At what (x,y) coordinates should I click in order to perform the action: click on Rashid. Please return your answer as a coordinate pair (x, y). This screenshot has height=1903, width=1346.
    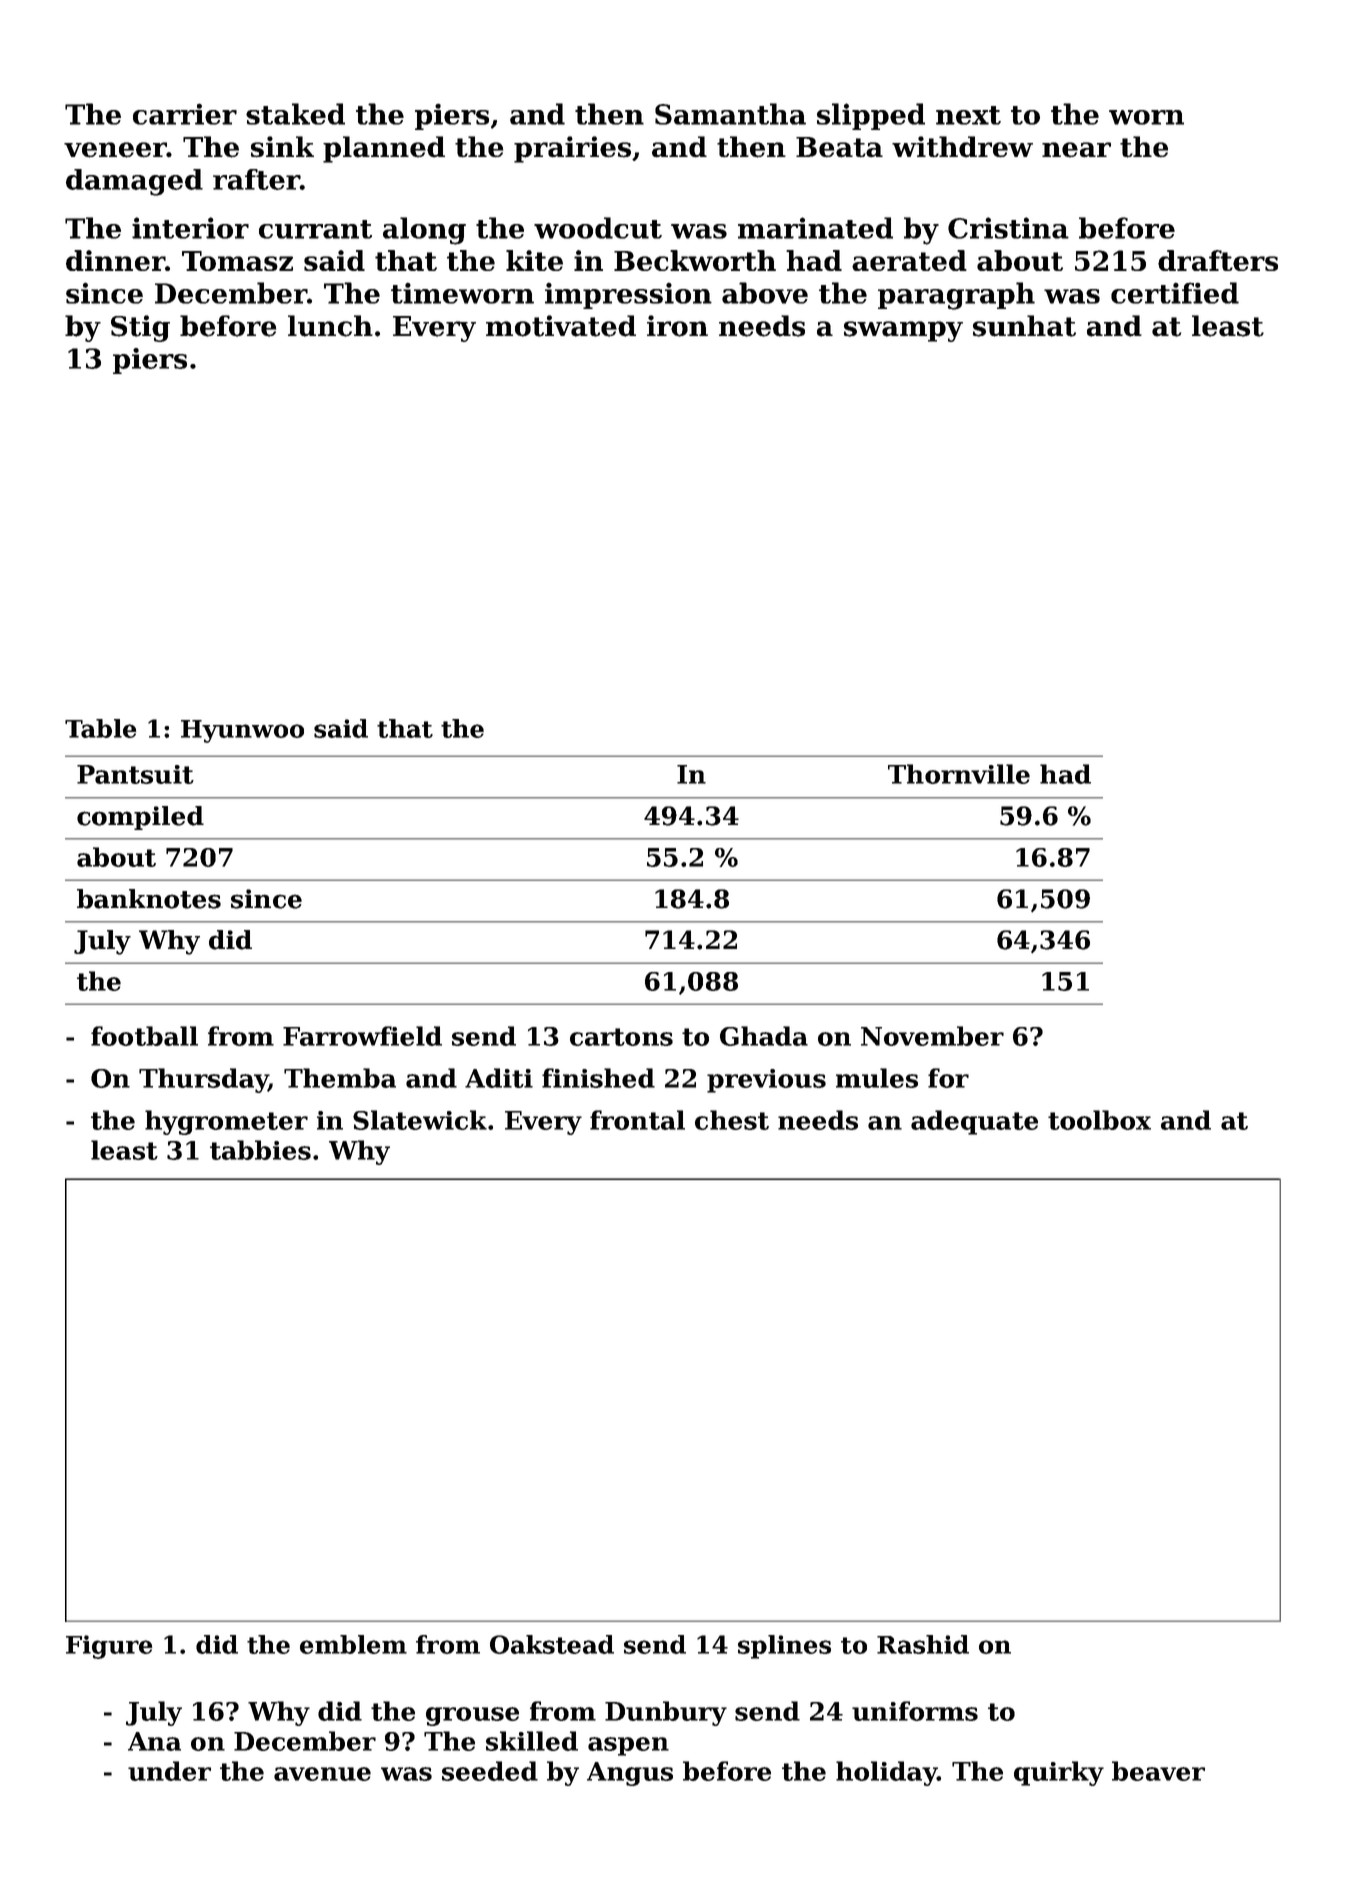
    Looking at the image, I should click on (923, 1644).
